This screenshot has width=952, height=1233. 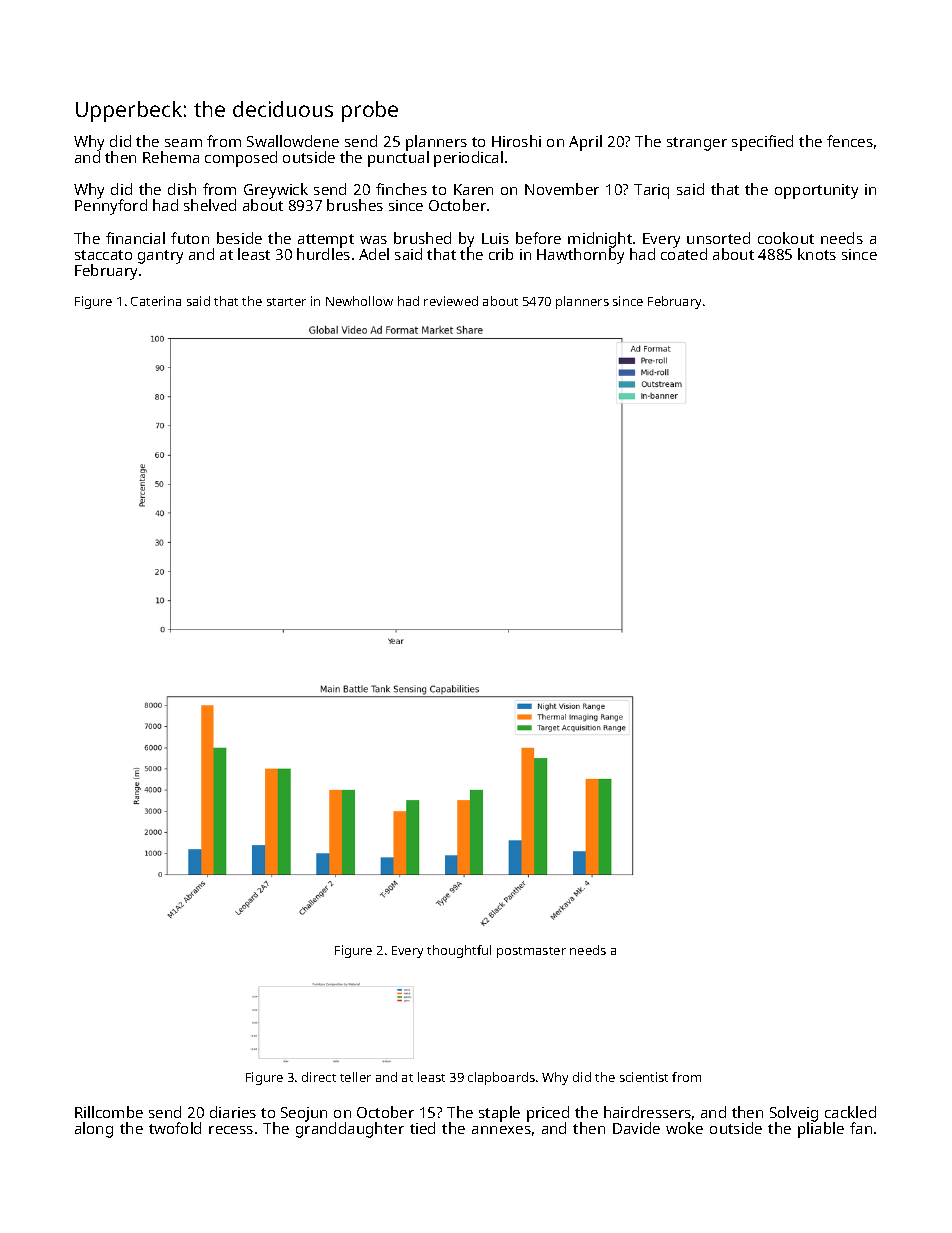 I want to click on Newhollow, so click(x=359, y=301).
